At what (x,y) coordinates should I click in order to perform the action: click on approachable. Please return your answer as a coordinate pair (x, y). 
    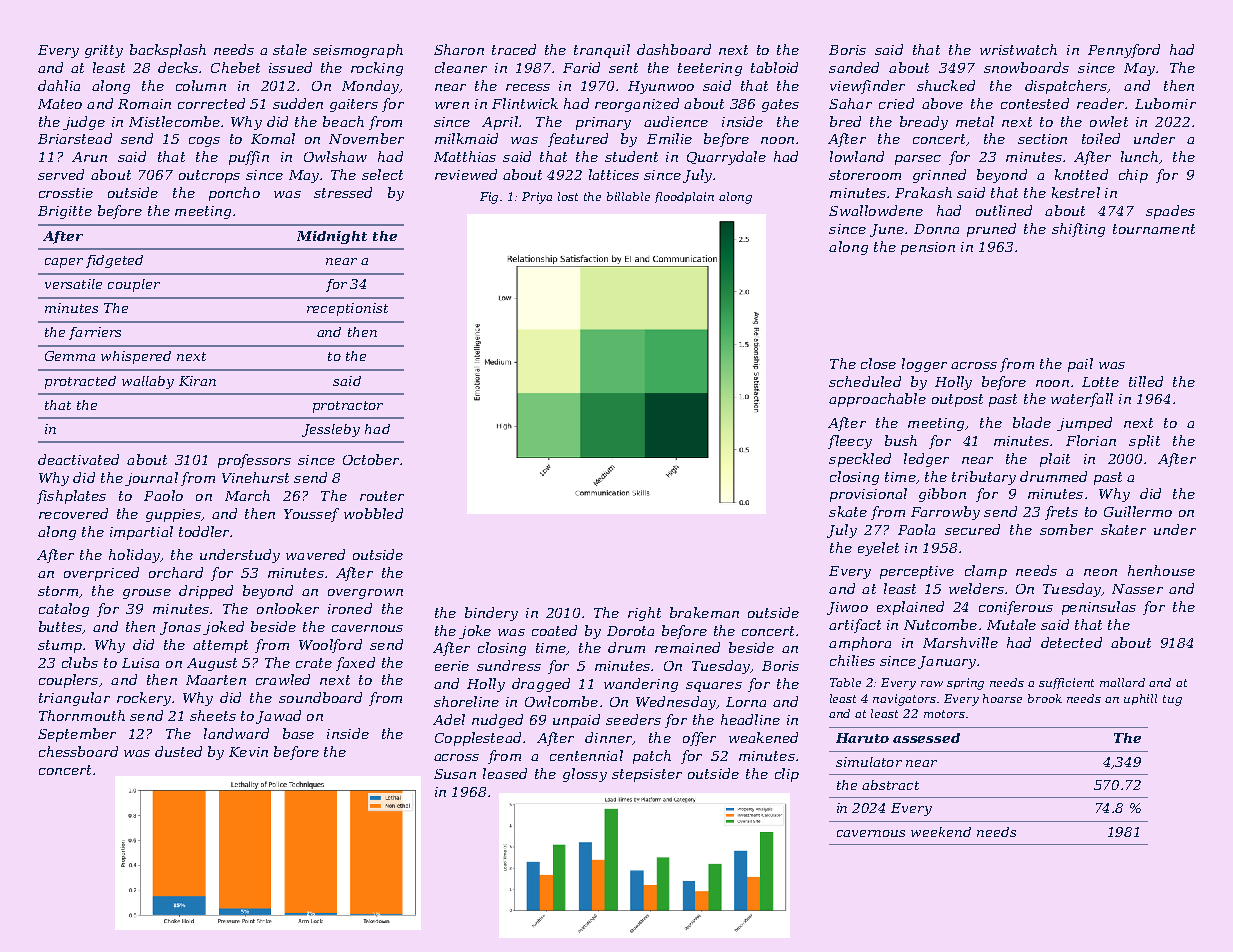
    Looking at the image, I should click on (877, 400).
